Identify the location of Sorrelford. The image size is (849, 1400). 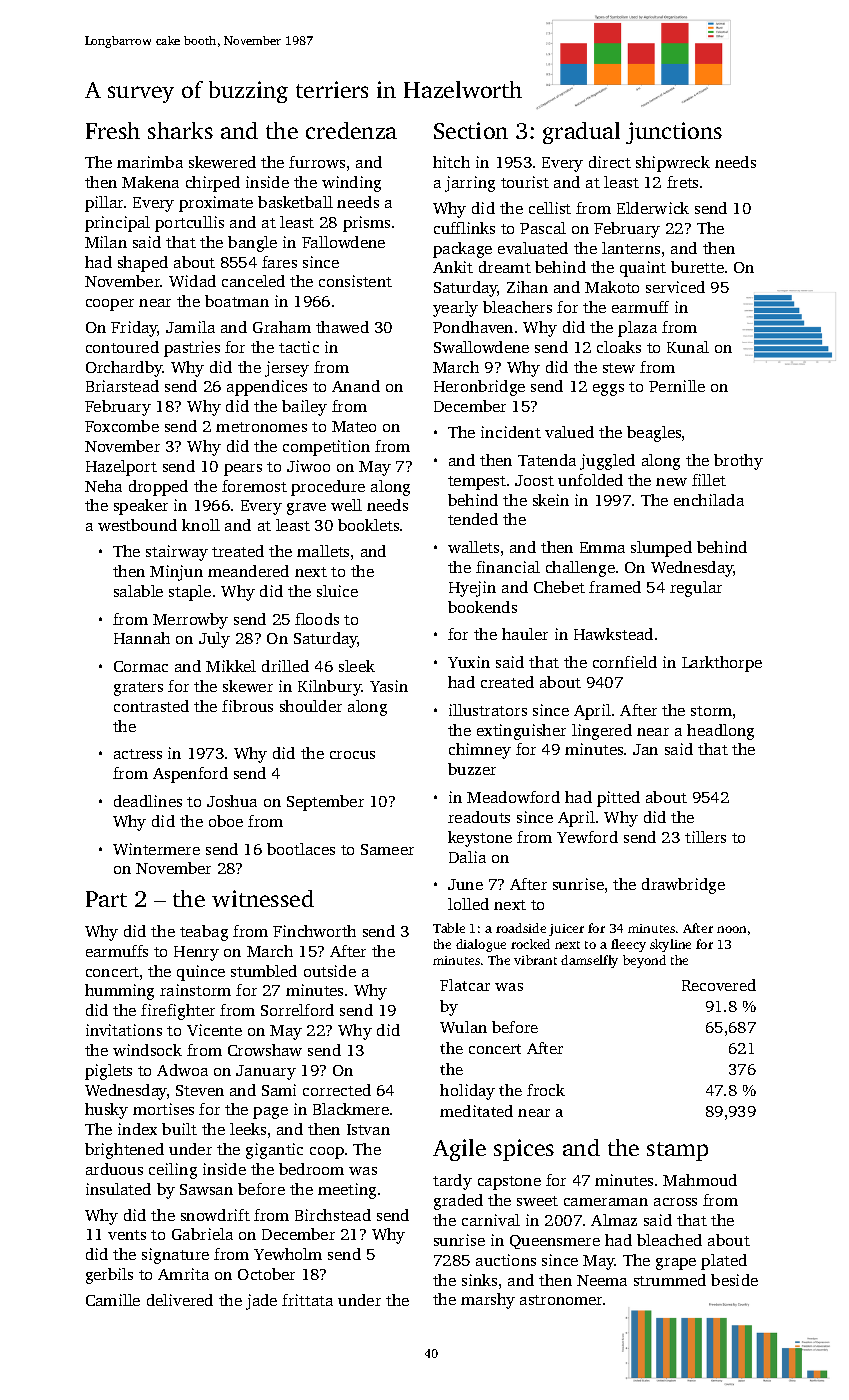
(297, 1010).
